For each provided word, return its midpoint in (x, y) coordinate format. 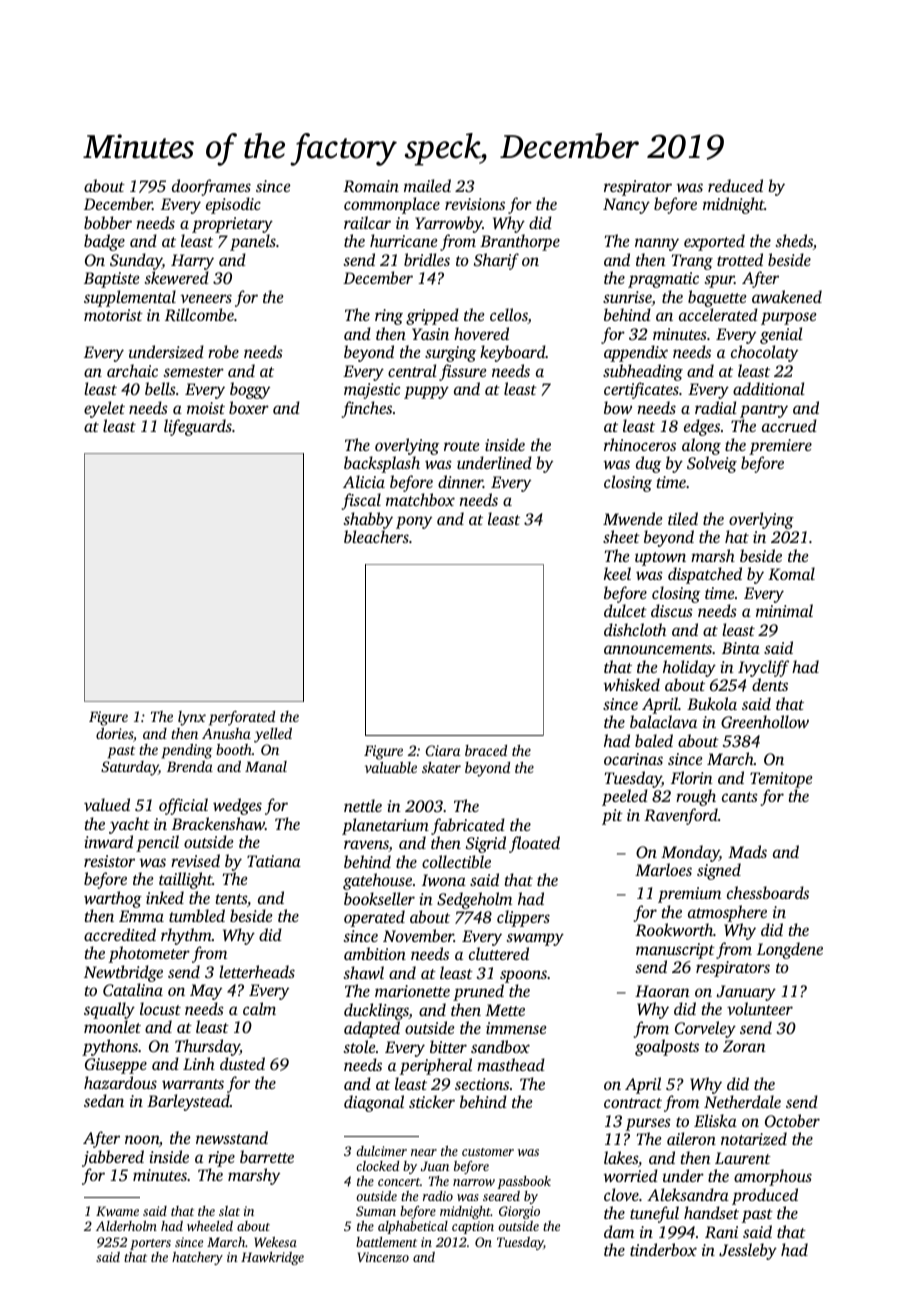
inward (108, 841)
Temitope (781, 780)
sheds (794, 240)
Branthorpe (520, 242)
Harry (192, 262)
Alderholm (126, 1226)
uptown (660, 559)
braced (486, 750)
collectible (456, 861)
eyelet (104, 409)
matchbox (420, 499)
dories (114, 733)
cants (740, 797)
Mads (747, 851)
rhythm (186, 936)
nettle (363, 805)
